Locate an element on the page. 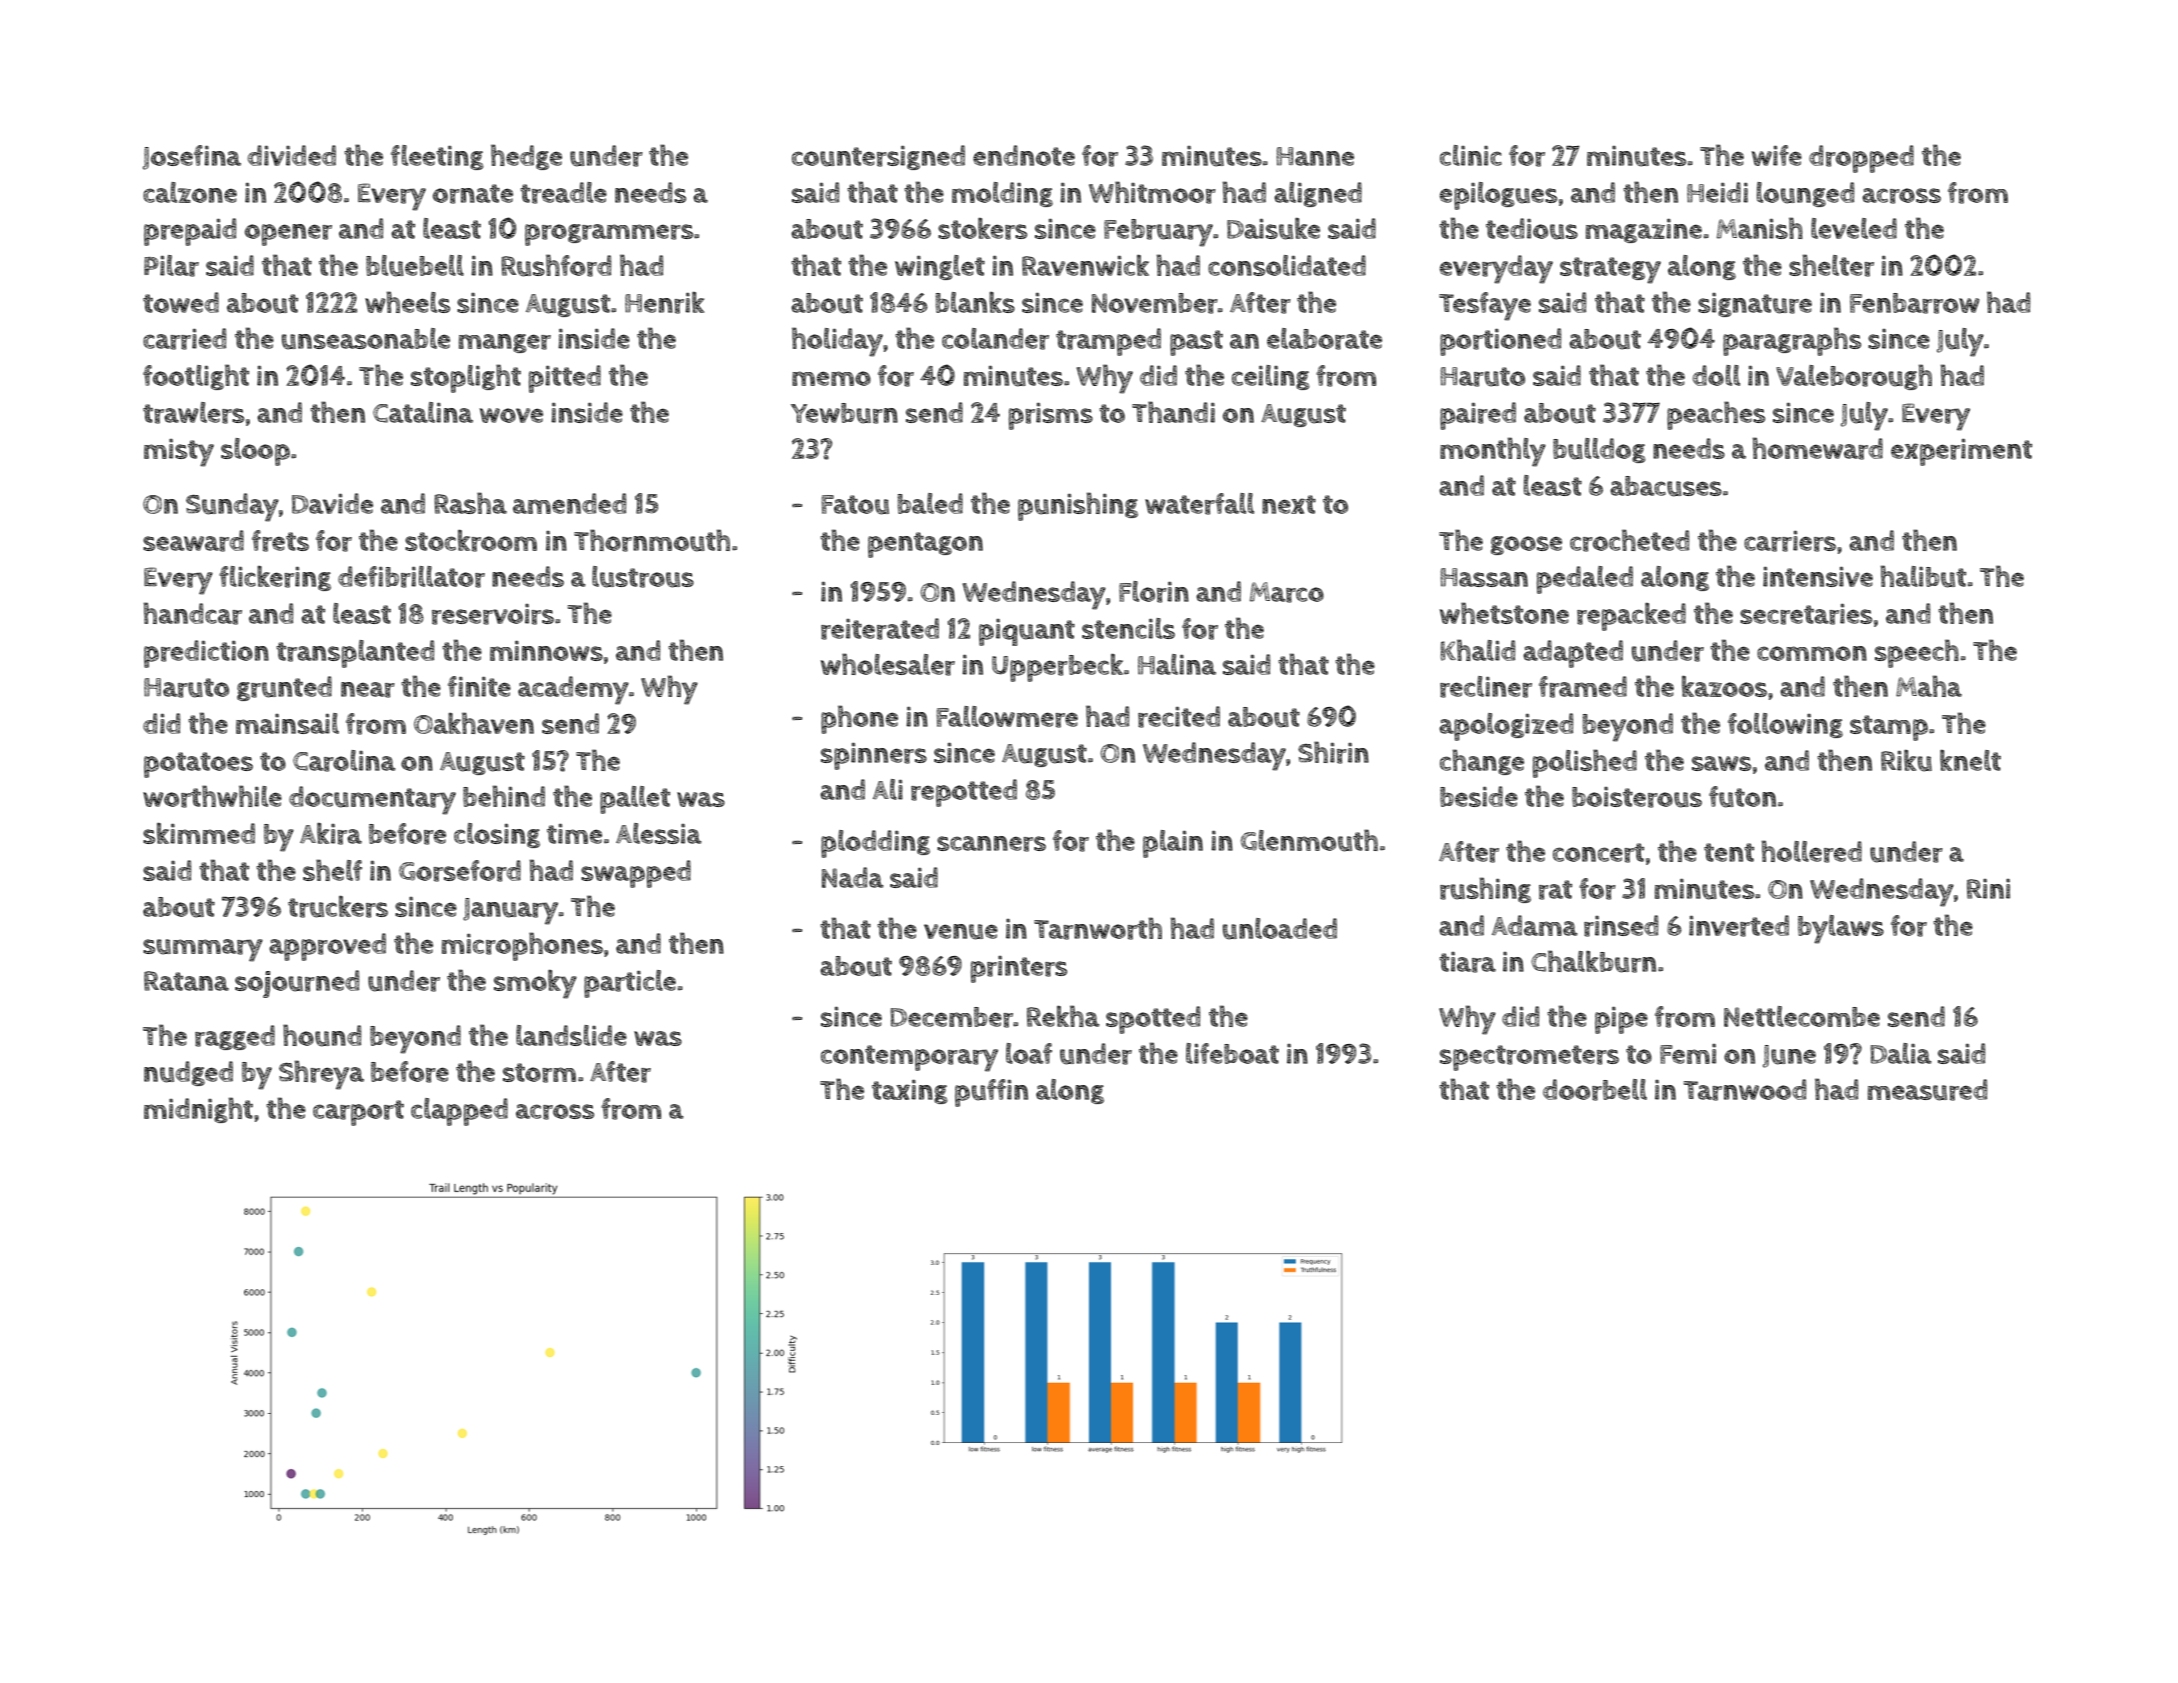 This page has height=1683, width=2178. pentagon is located at coordinates (925, 545).
